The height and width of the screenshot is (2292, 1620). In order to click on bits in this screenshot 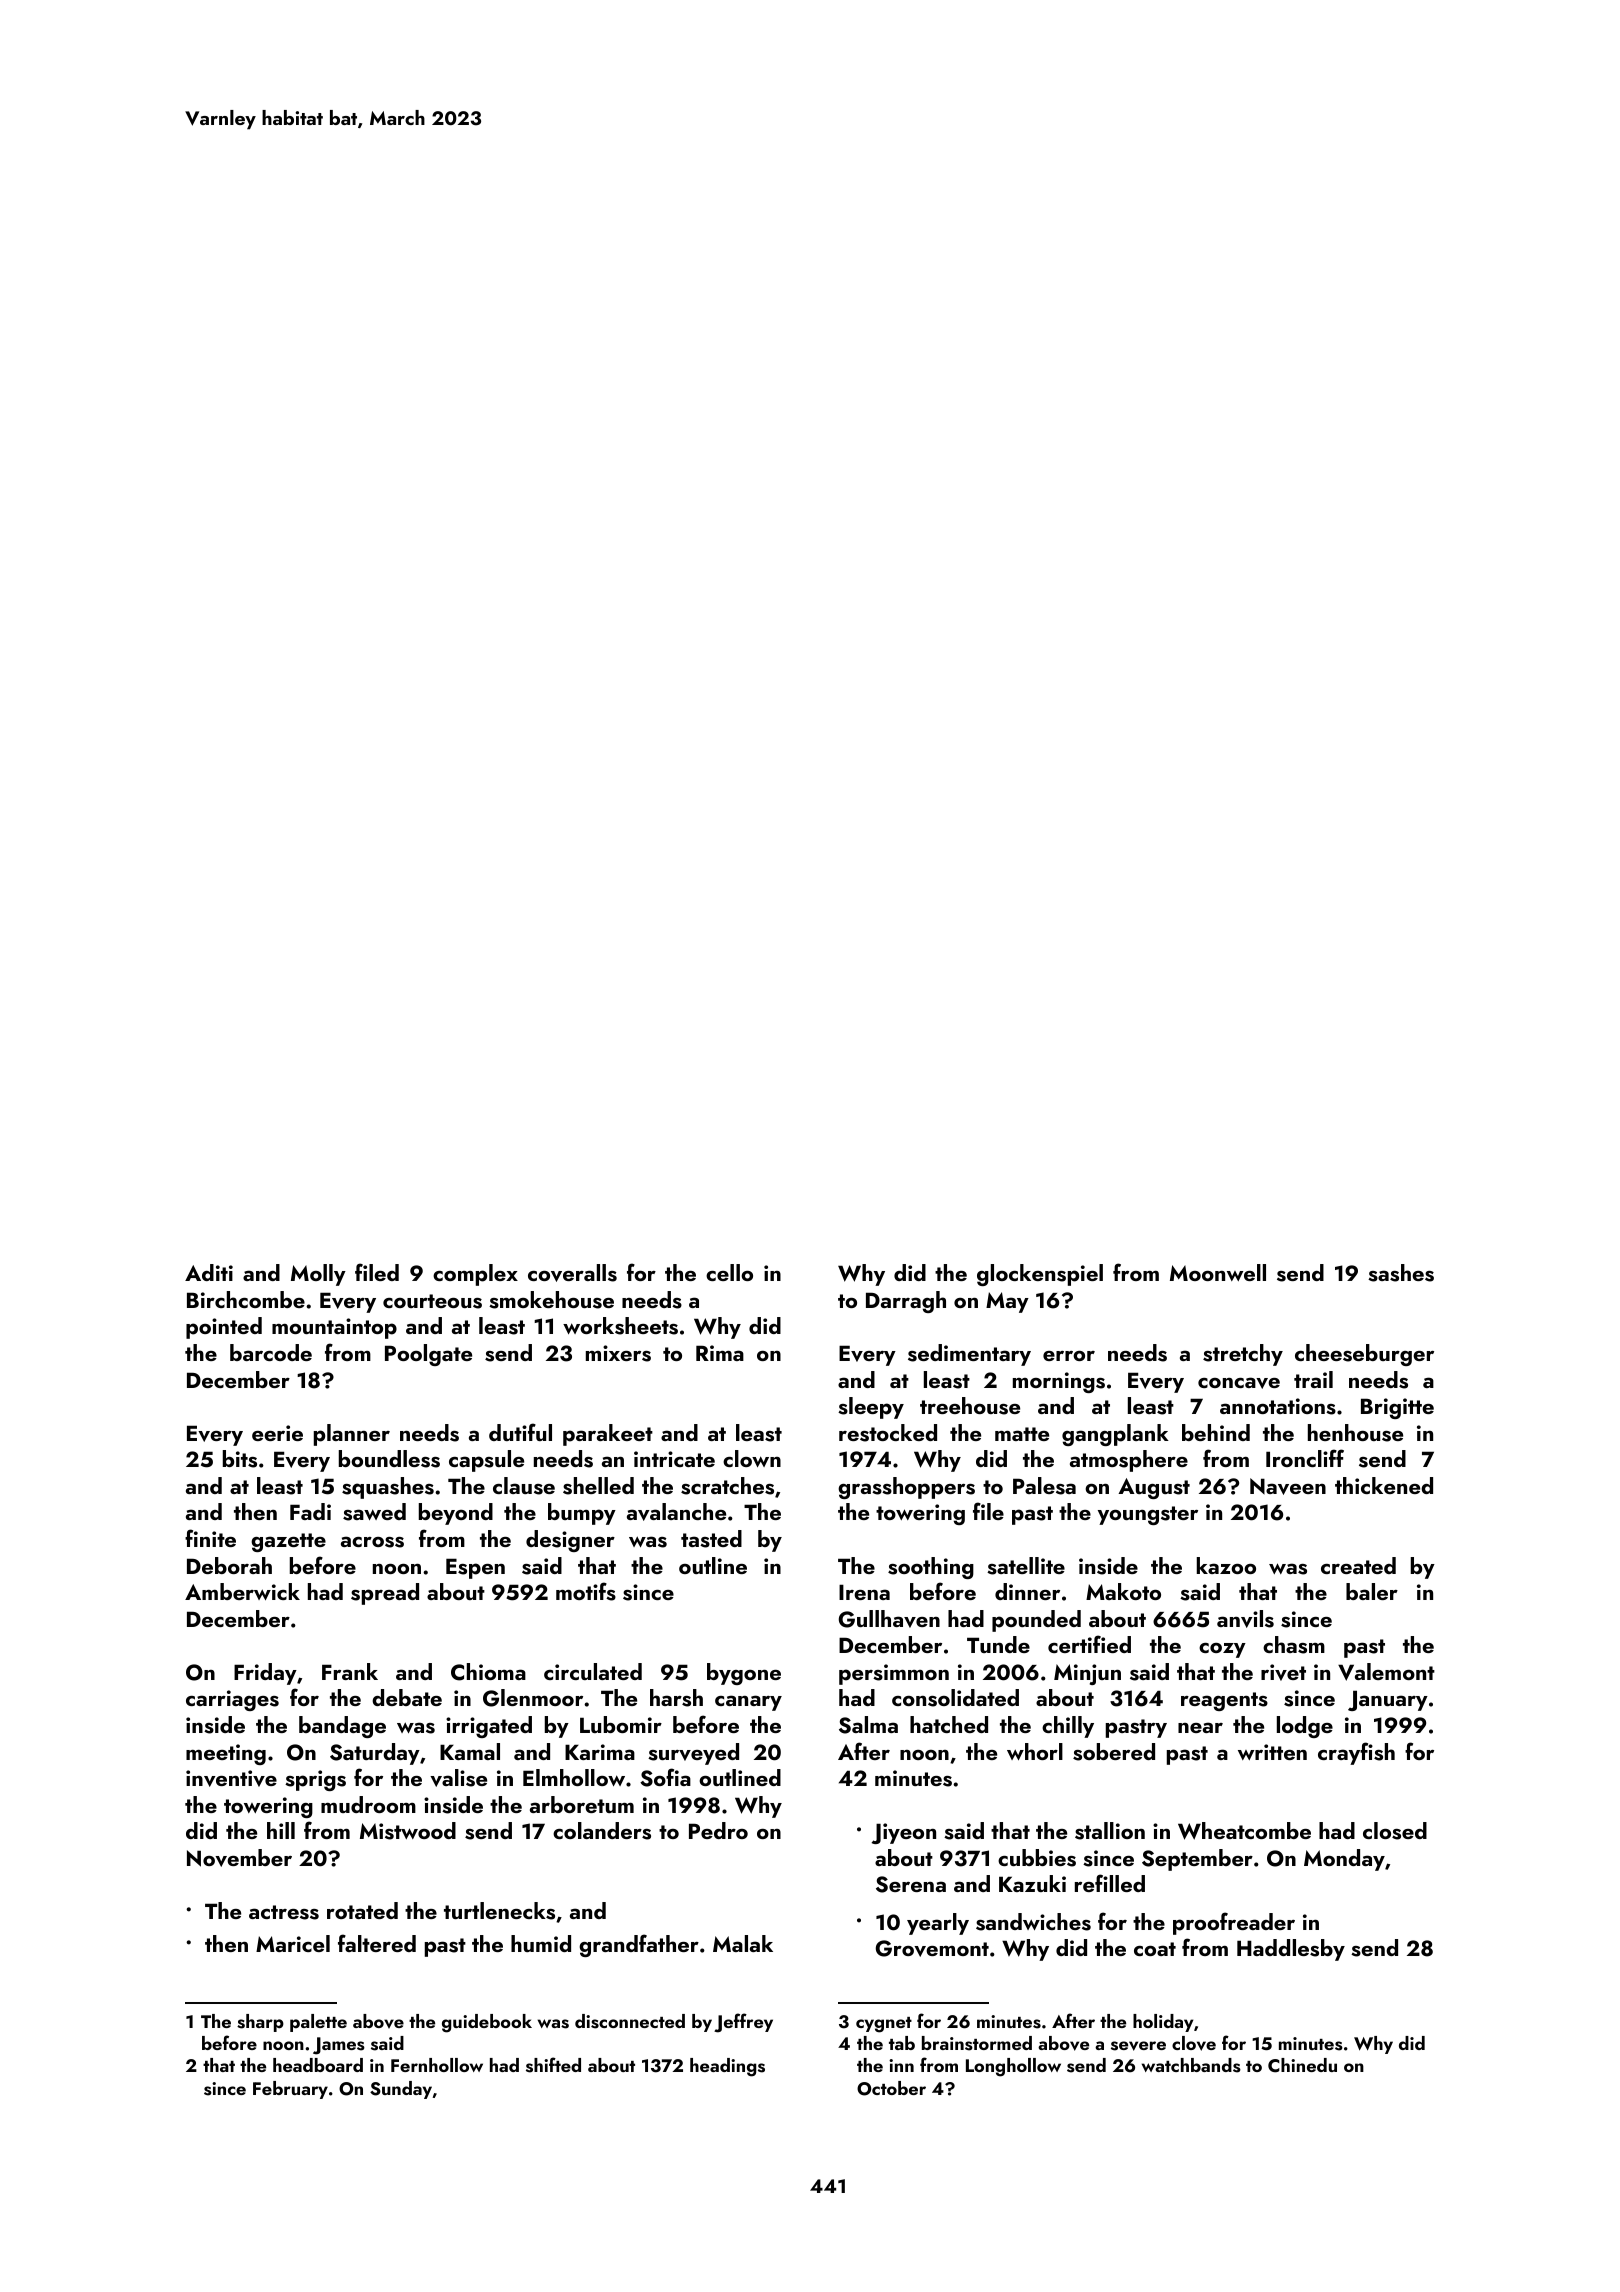, I will do `click(240, 1459)`.
